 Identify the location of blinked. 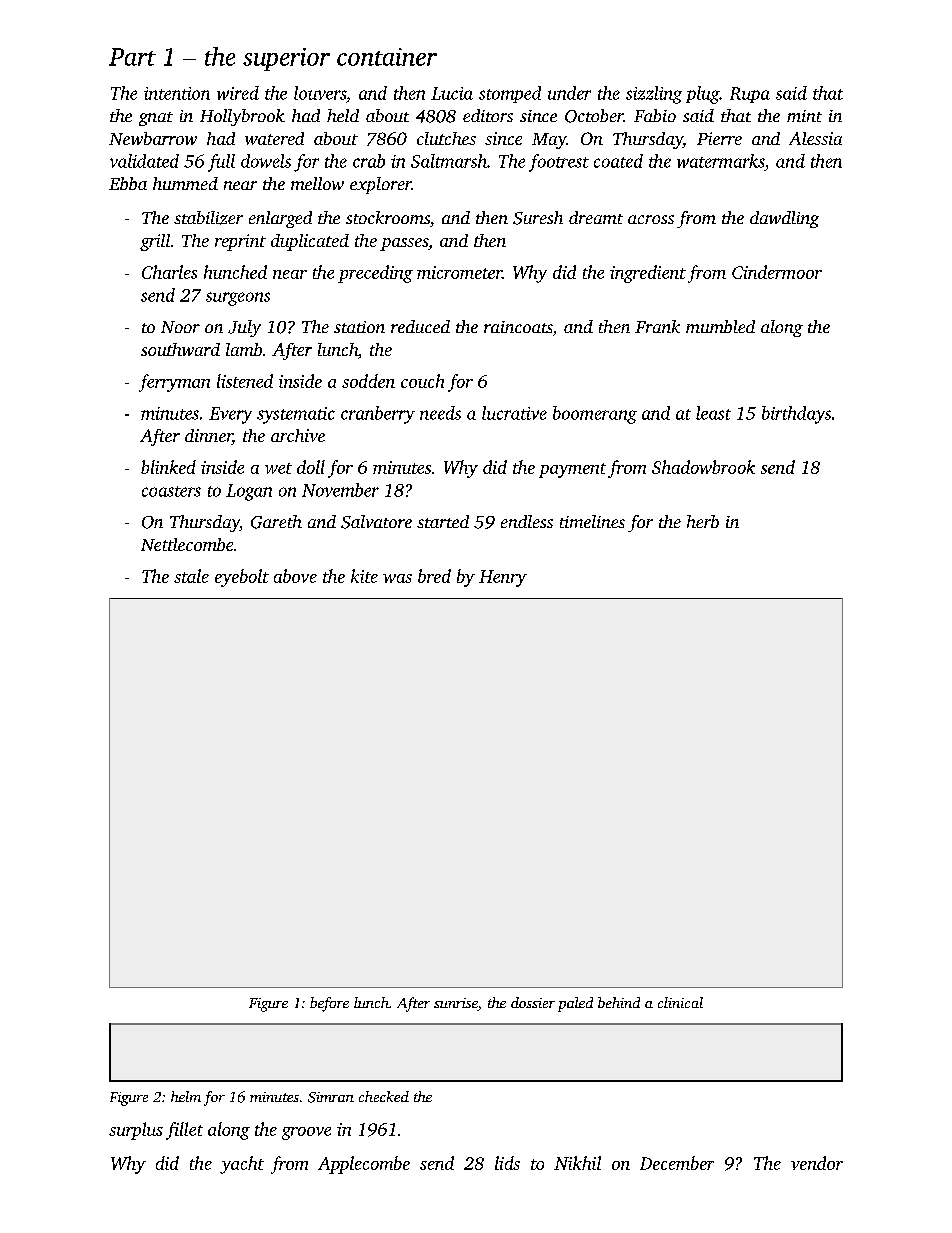
(168, 467).
